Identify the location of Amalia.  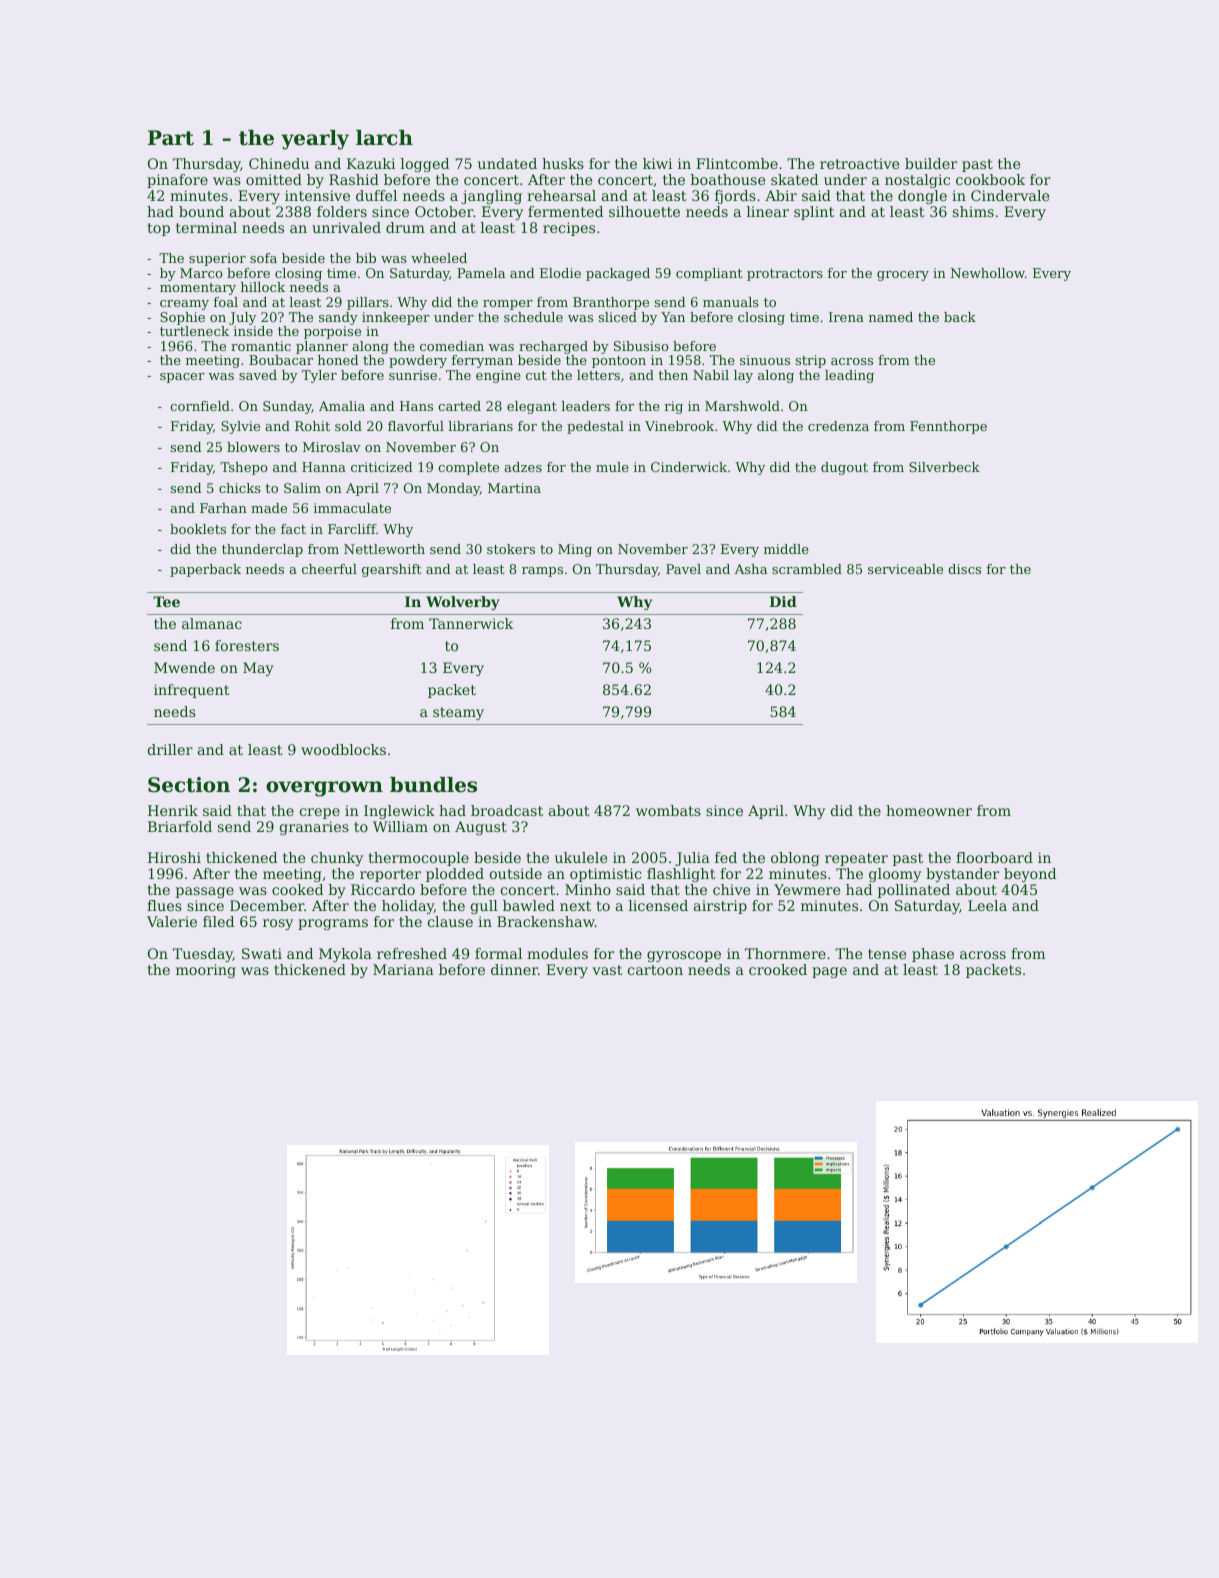
(342, 406).
